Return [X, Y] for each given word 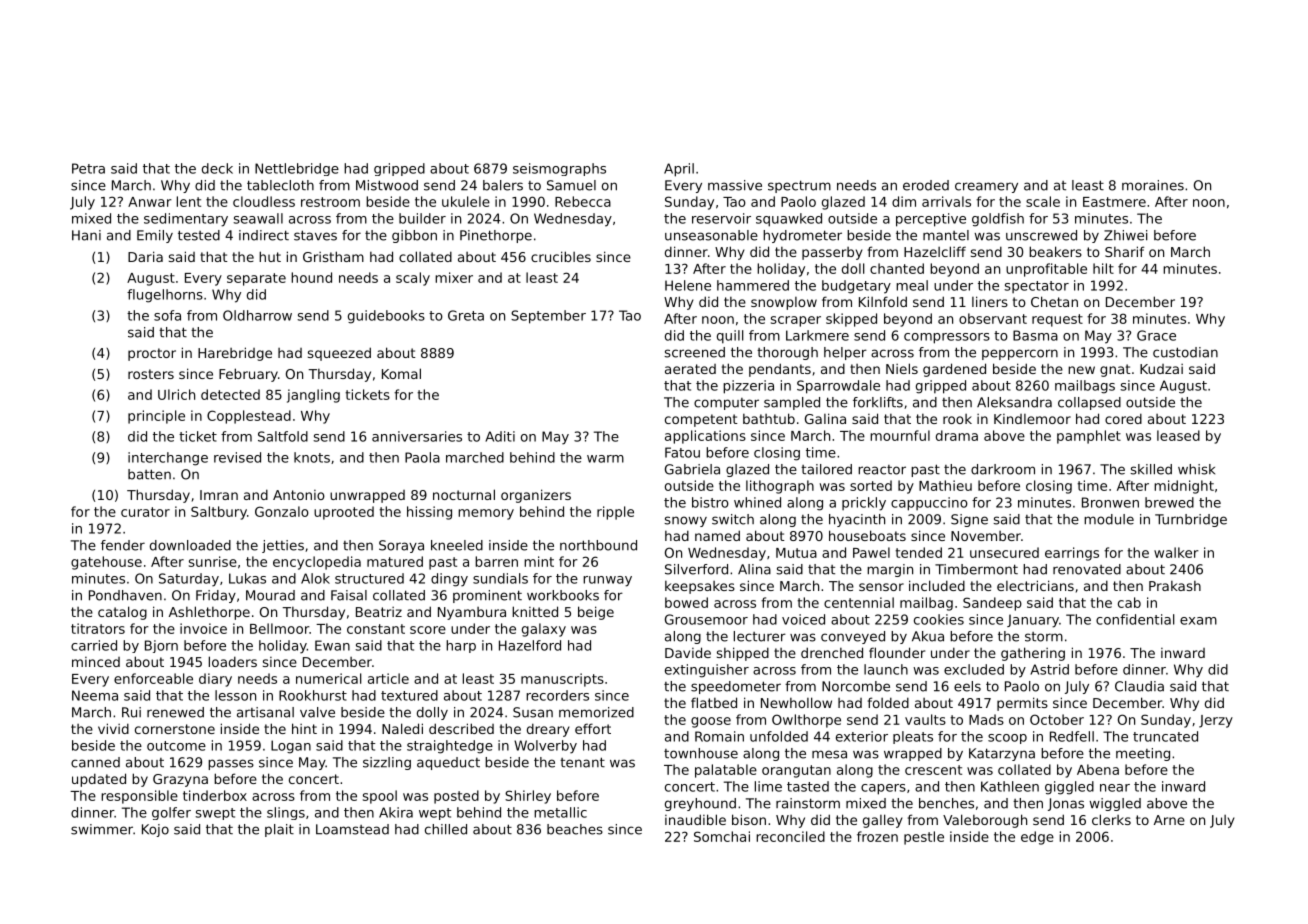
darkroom [1003, 469]
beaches [575, 829]
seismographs [559, 169]
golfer [171, 813]
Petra [88, 168]
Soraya [401, 546]
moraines [1153, 185]
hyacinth [857, 520]
